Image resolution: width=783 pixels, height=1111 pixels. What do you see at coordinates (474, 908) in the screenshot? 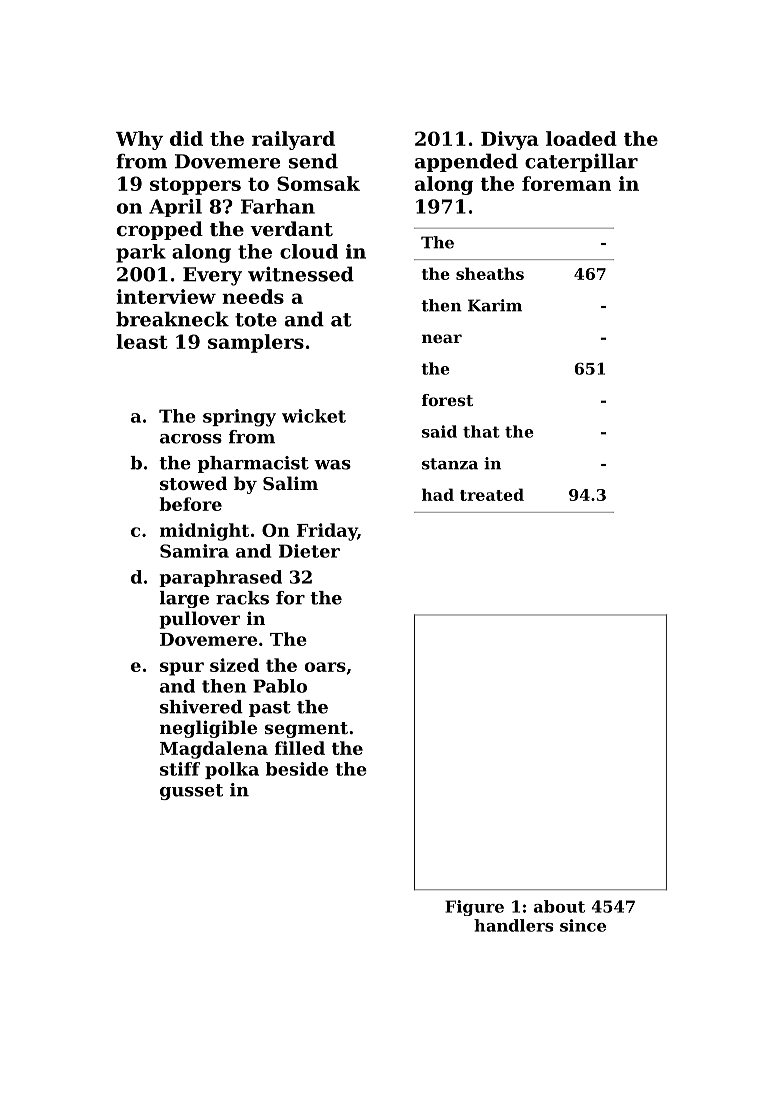
I see `Figure` at bounding box center [474, 908].
